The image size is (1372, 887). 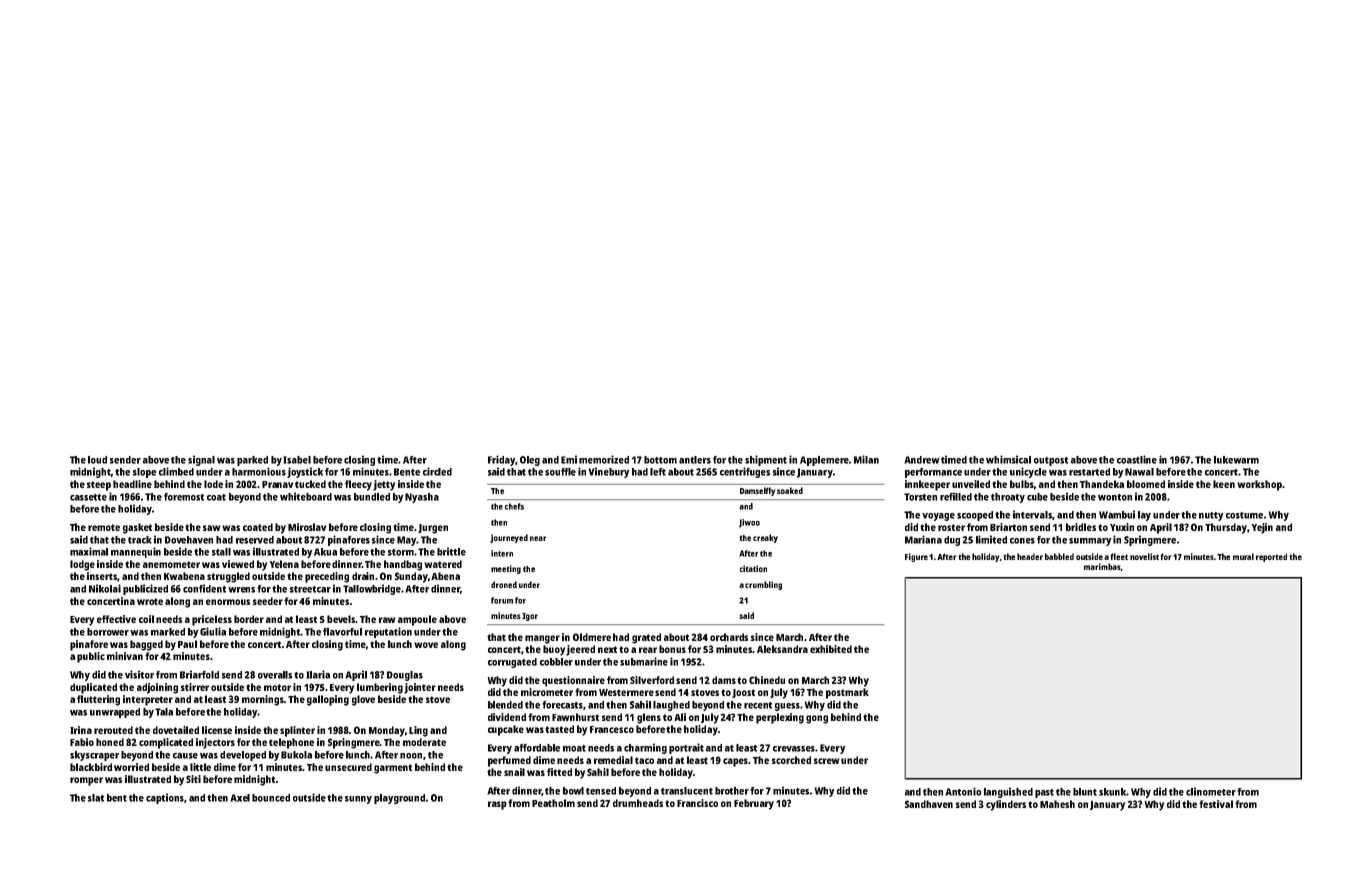 What do you see at coordinates (89, 551) in the screenshot?
I see `maximal` at bounding box center [89, 551].
